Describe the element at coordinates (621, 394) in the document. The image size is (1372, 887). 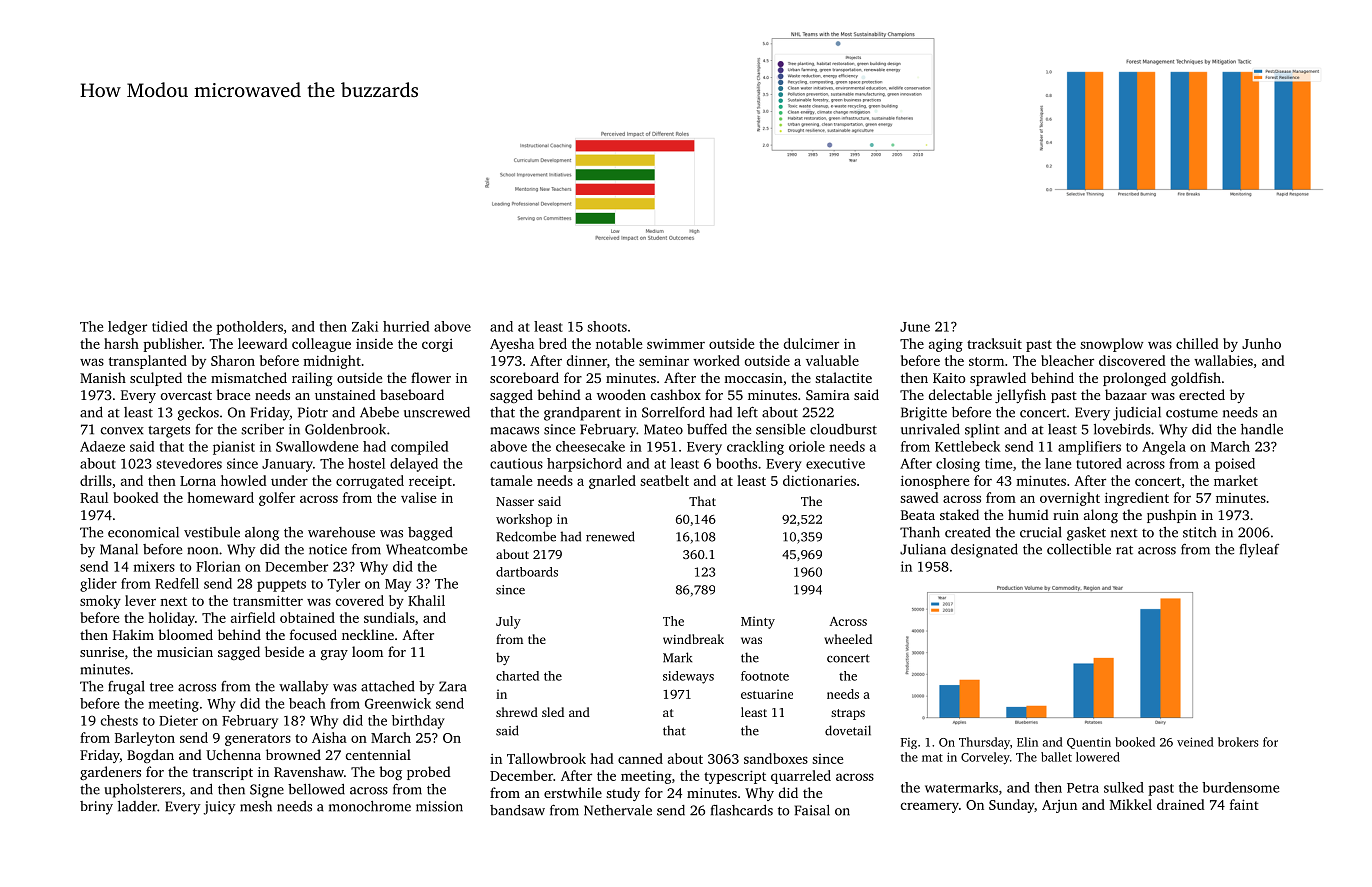
I see `wooden` at that location.
